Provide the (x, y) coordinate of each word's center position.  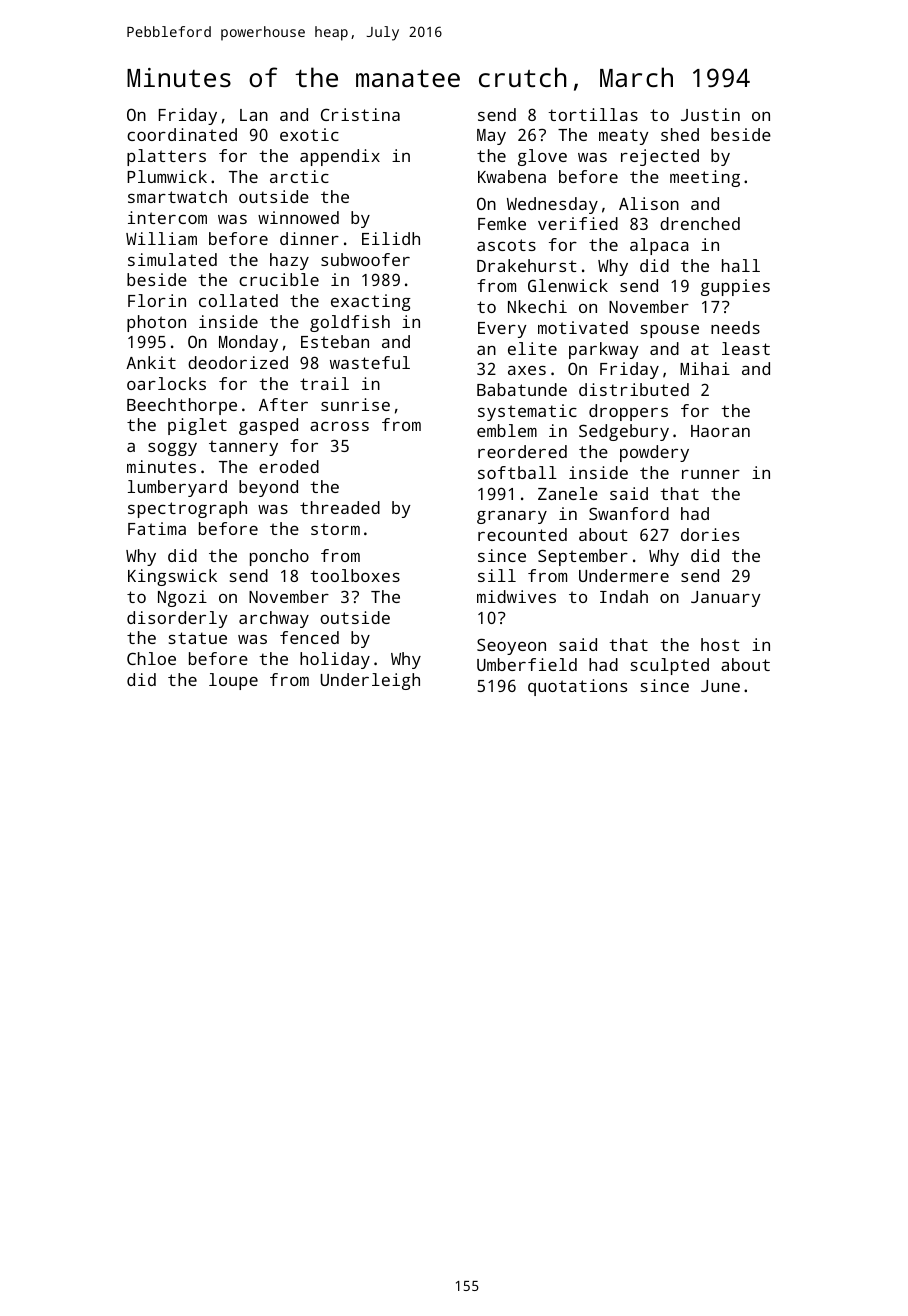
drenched (700, 223)
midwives (516, 596)
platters (166, 157)
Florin (157, 300)
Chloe (151, 658)
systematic (527, 412)
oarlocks (166, 383)
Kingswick (172, 577)
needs (735, 327)
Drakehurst (527, 265)
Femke (502, 223)
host (720, 644)
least (746, 348)
